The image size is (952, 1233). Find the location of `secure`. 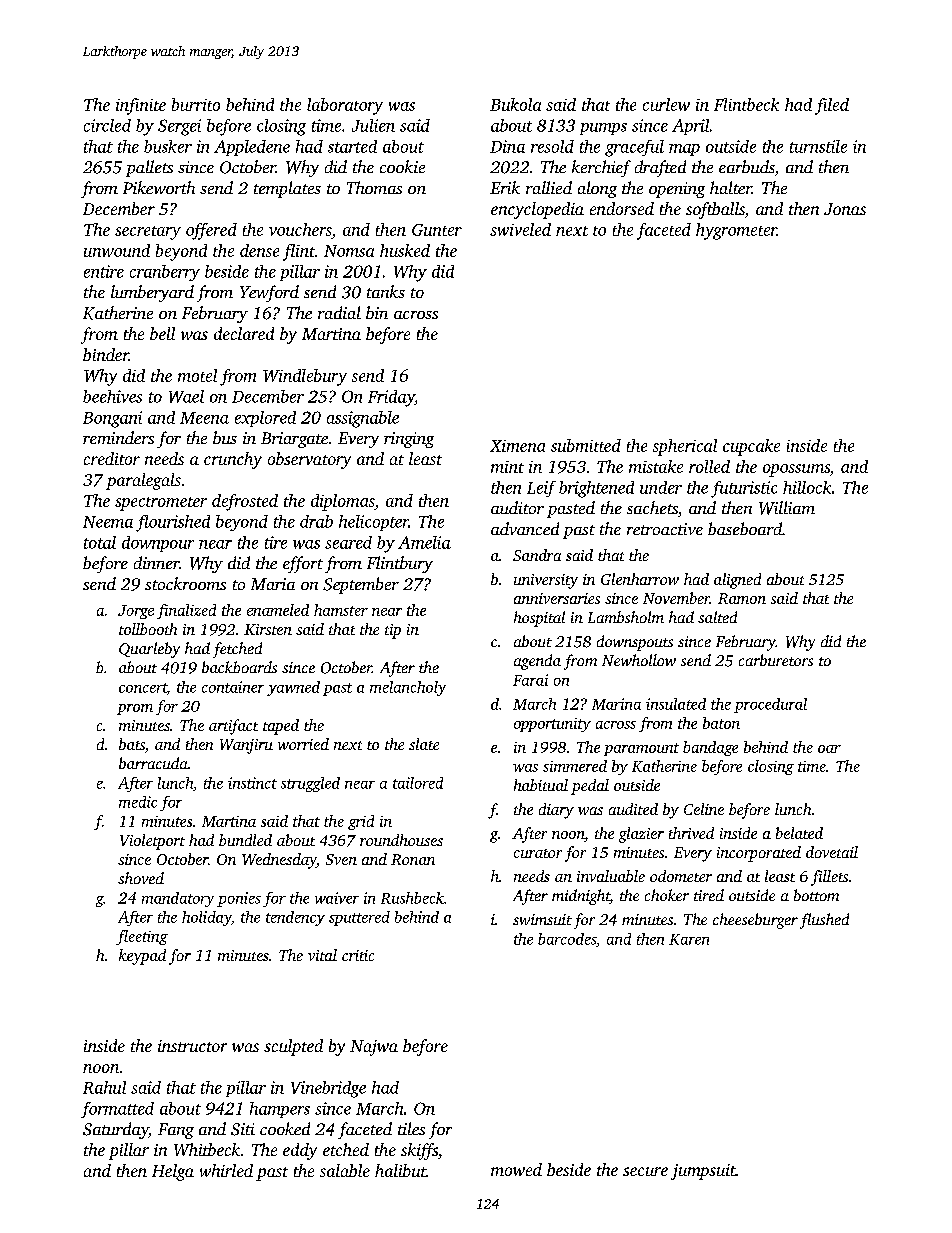

secure is located at coordinates (645, 1171).
